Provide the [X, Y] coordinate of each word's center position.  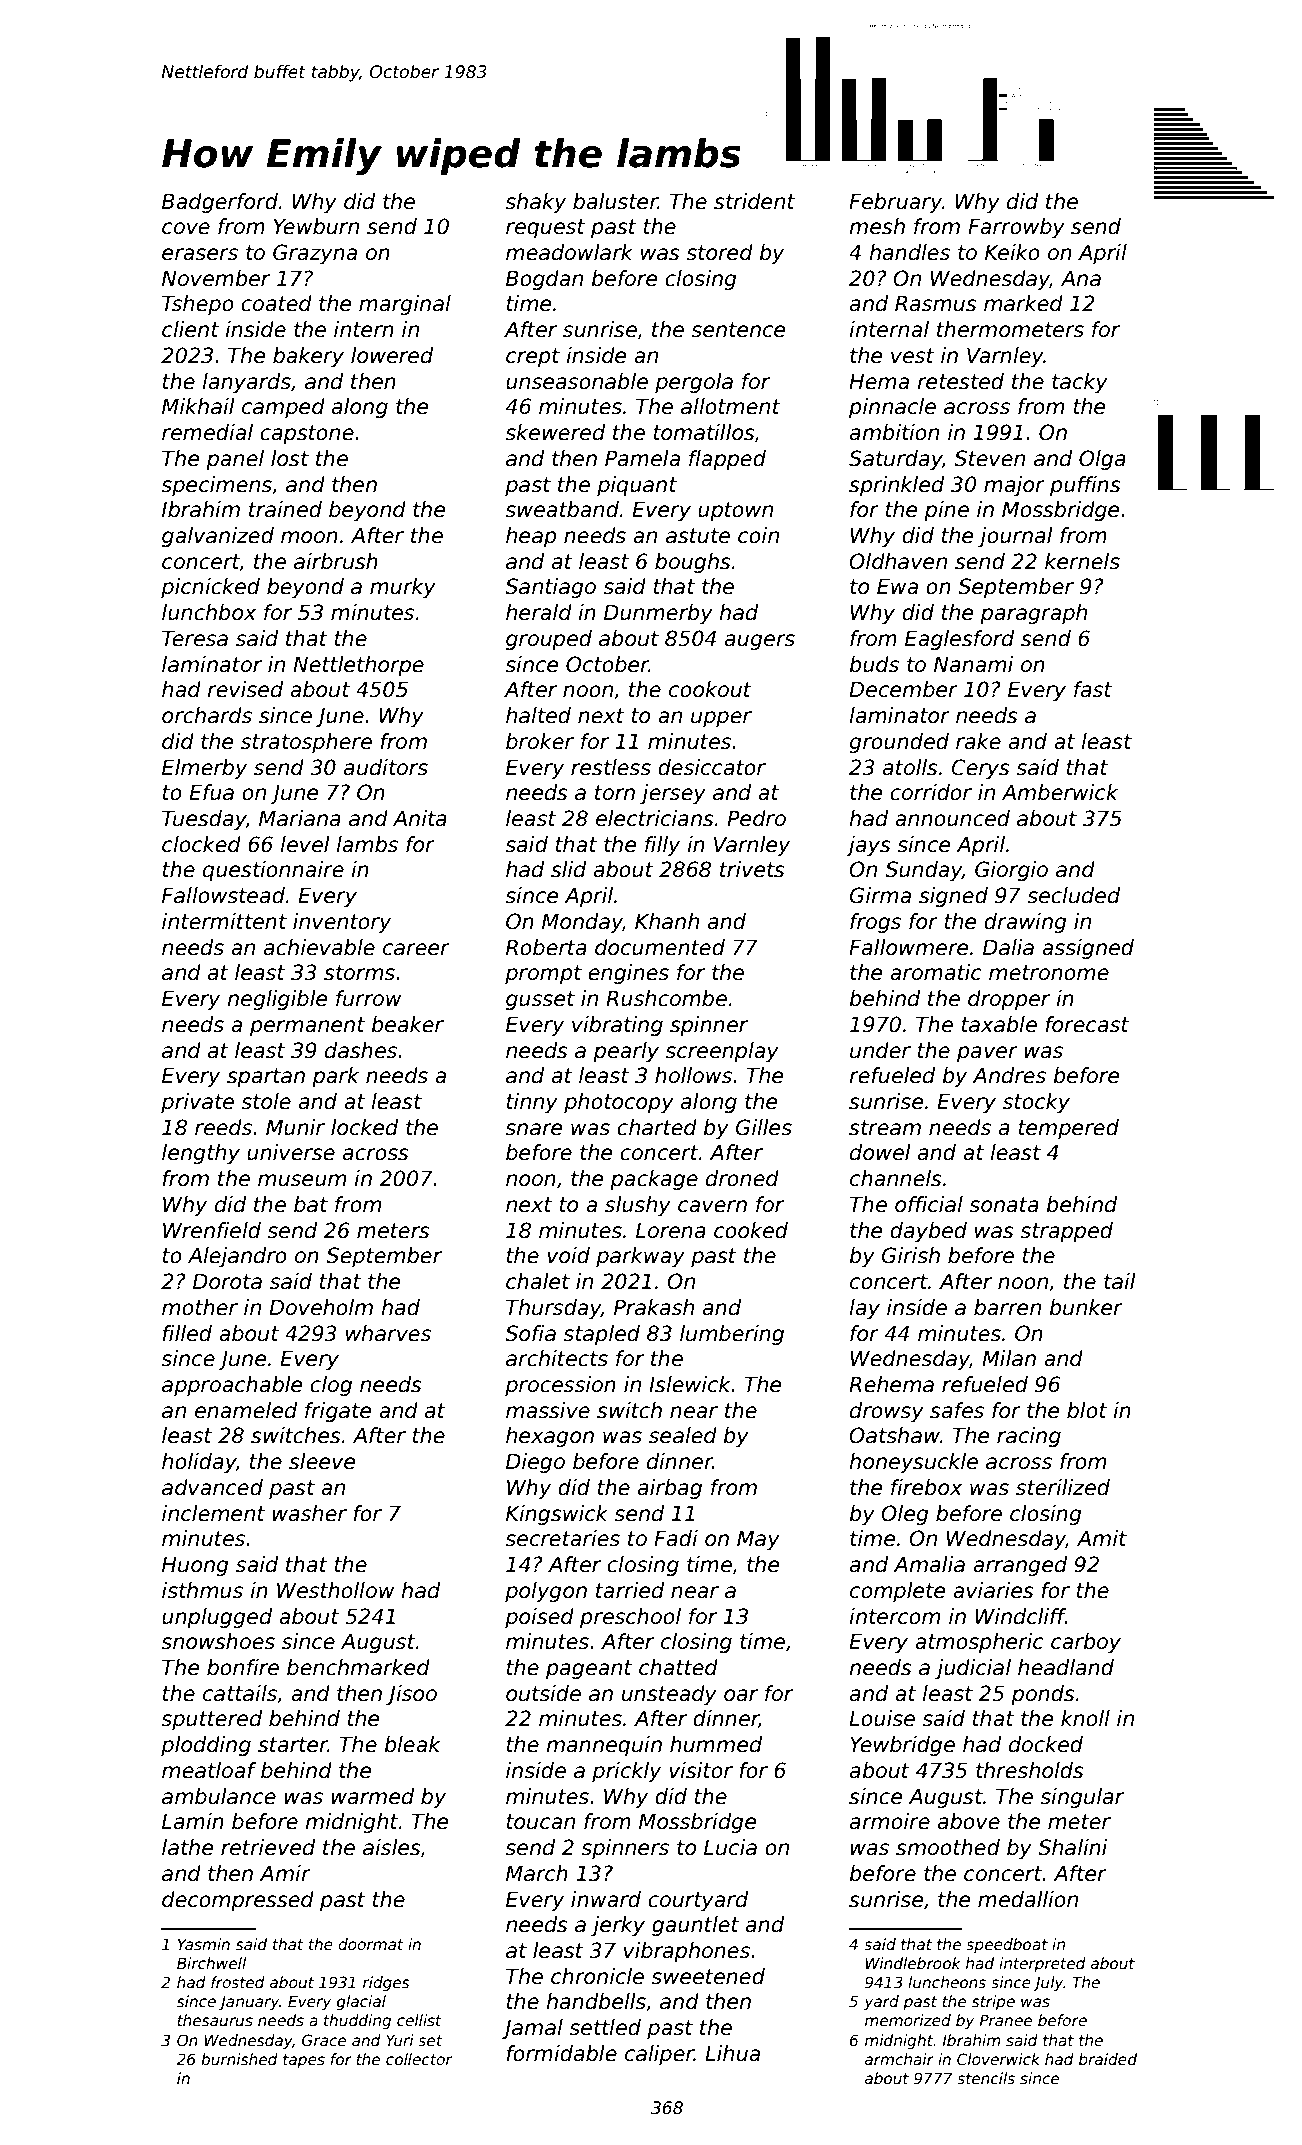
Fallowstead [223, 895]
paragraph [1033, 614]
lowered [392, 355]
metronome [1049, 973]
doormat [371, 1944]
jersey [673, 794]
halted [538, 715]
